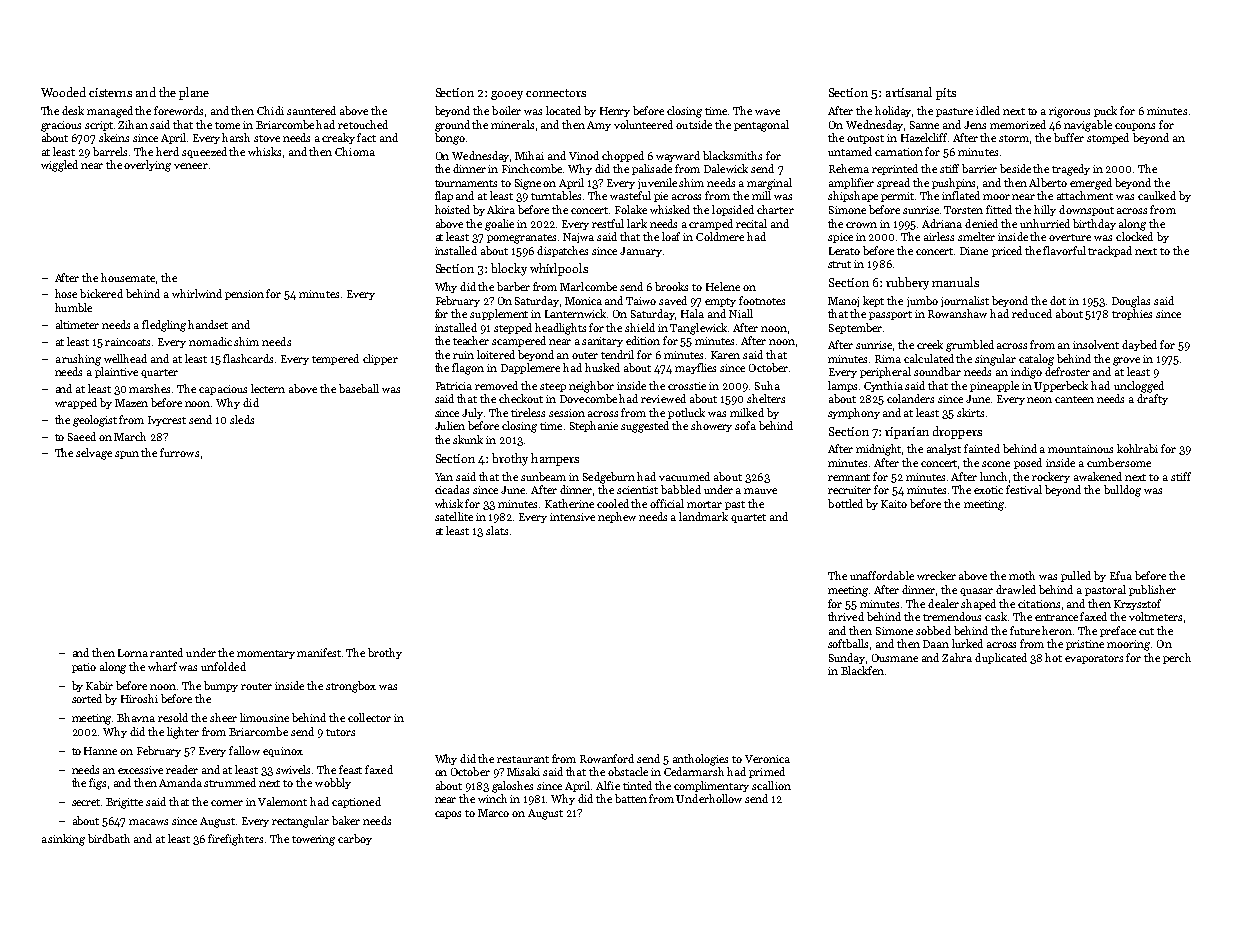 Image resolution: width=1233 pixels, height=952 pixels. Describe the element at coordinates (1105, 111) in the screenshot. I see `puck` at that location.
